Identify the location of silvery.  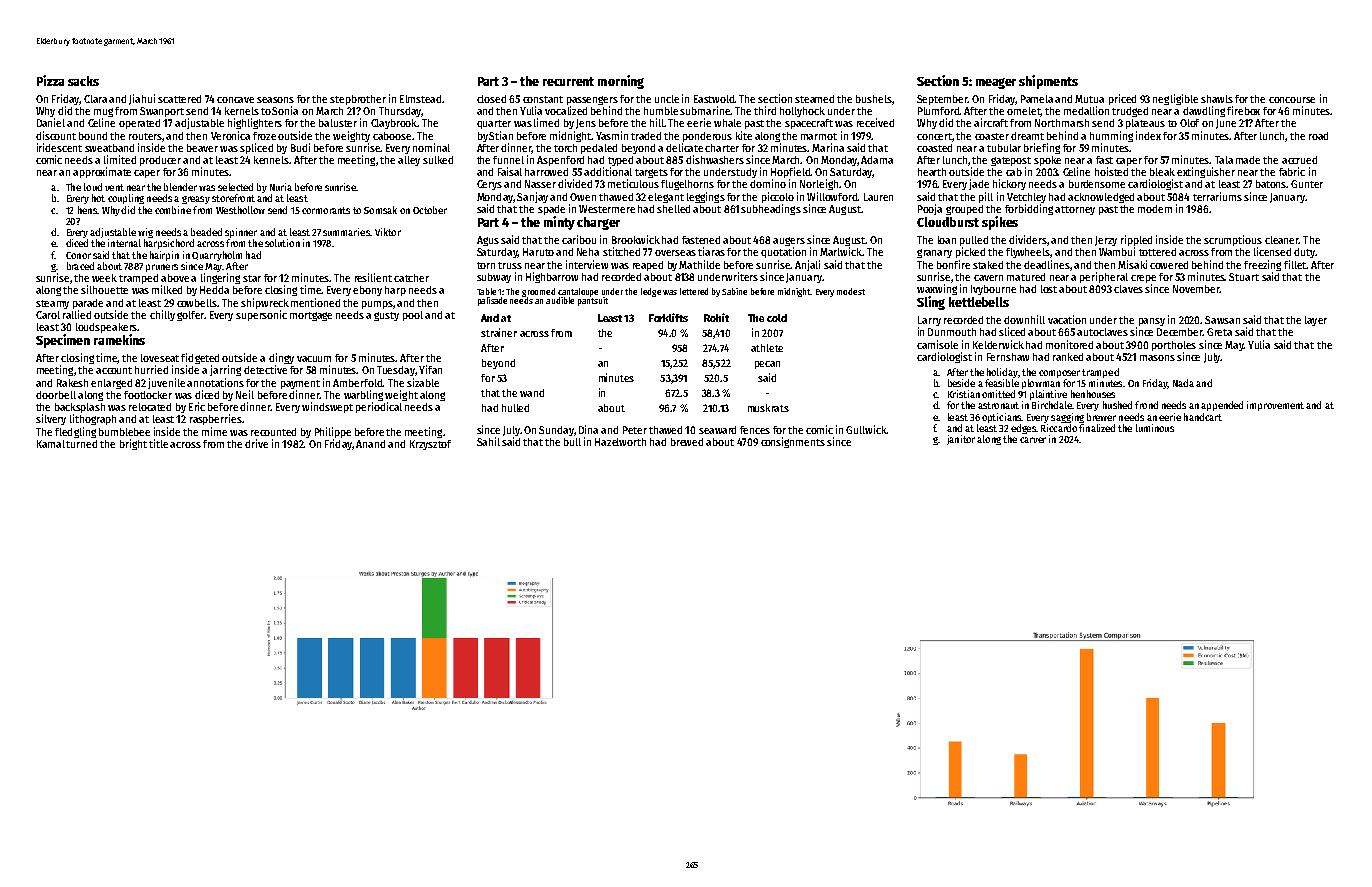
(51, 419).
